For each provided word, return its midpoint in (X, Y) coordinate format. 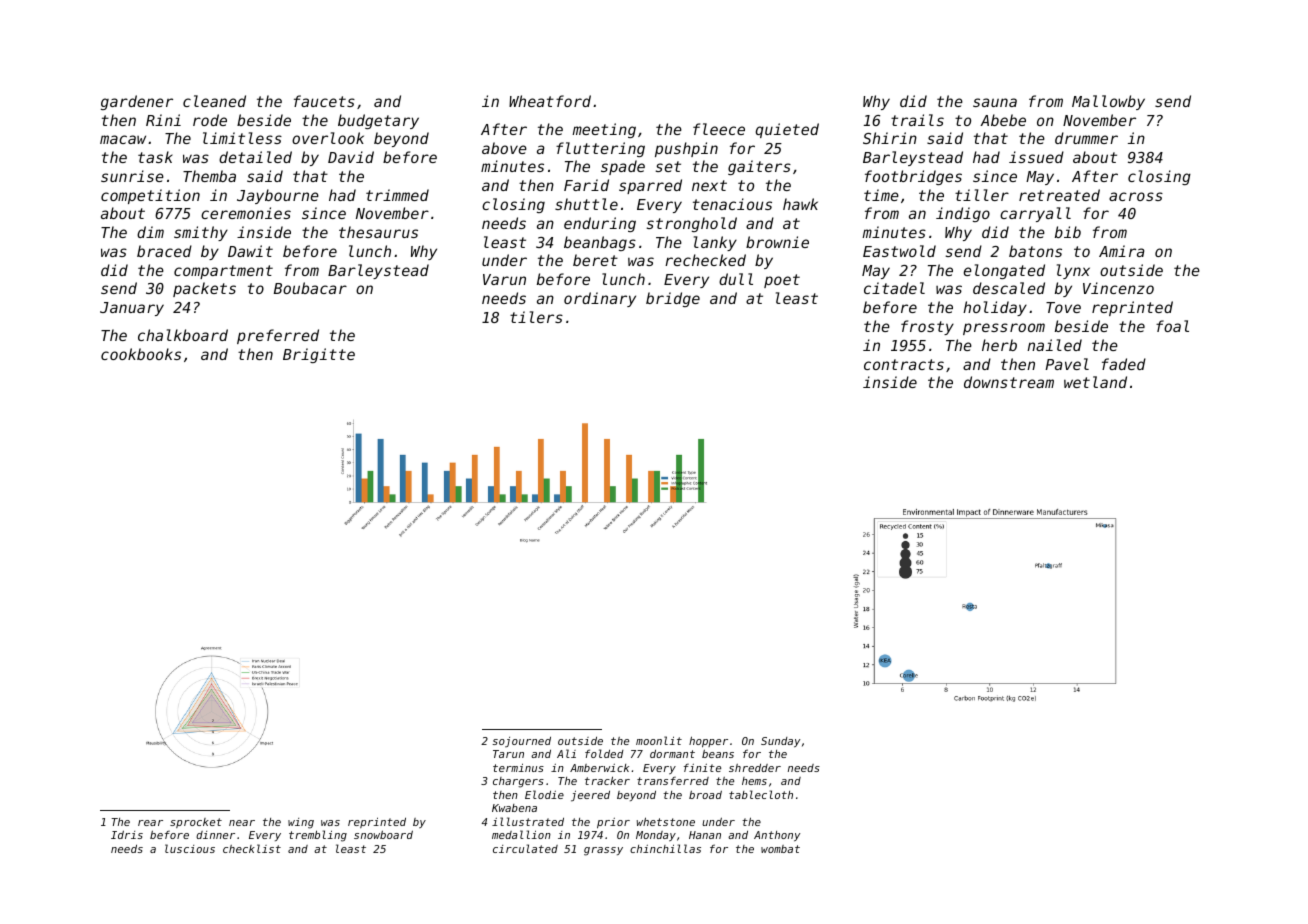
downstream (1009, 382)
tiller (982, 195)
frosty (927, 327)
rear (150, 823)
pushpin (686, 149)
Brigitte (319, 355)
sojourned (521, 742)
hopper (708, 742)
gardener (137, 102)
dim (150, 232)
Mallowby (1108, 102)
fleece (719, 129)
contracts (904, 364)
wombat (780, 849)
